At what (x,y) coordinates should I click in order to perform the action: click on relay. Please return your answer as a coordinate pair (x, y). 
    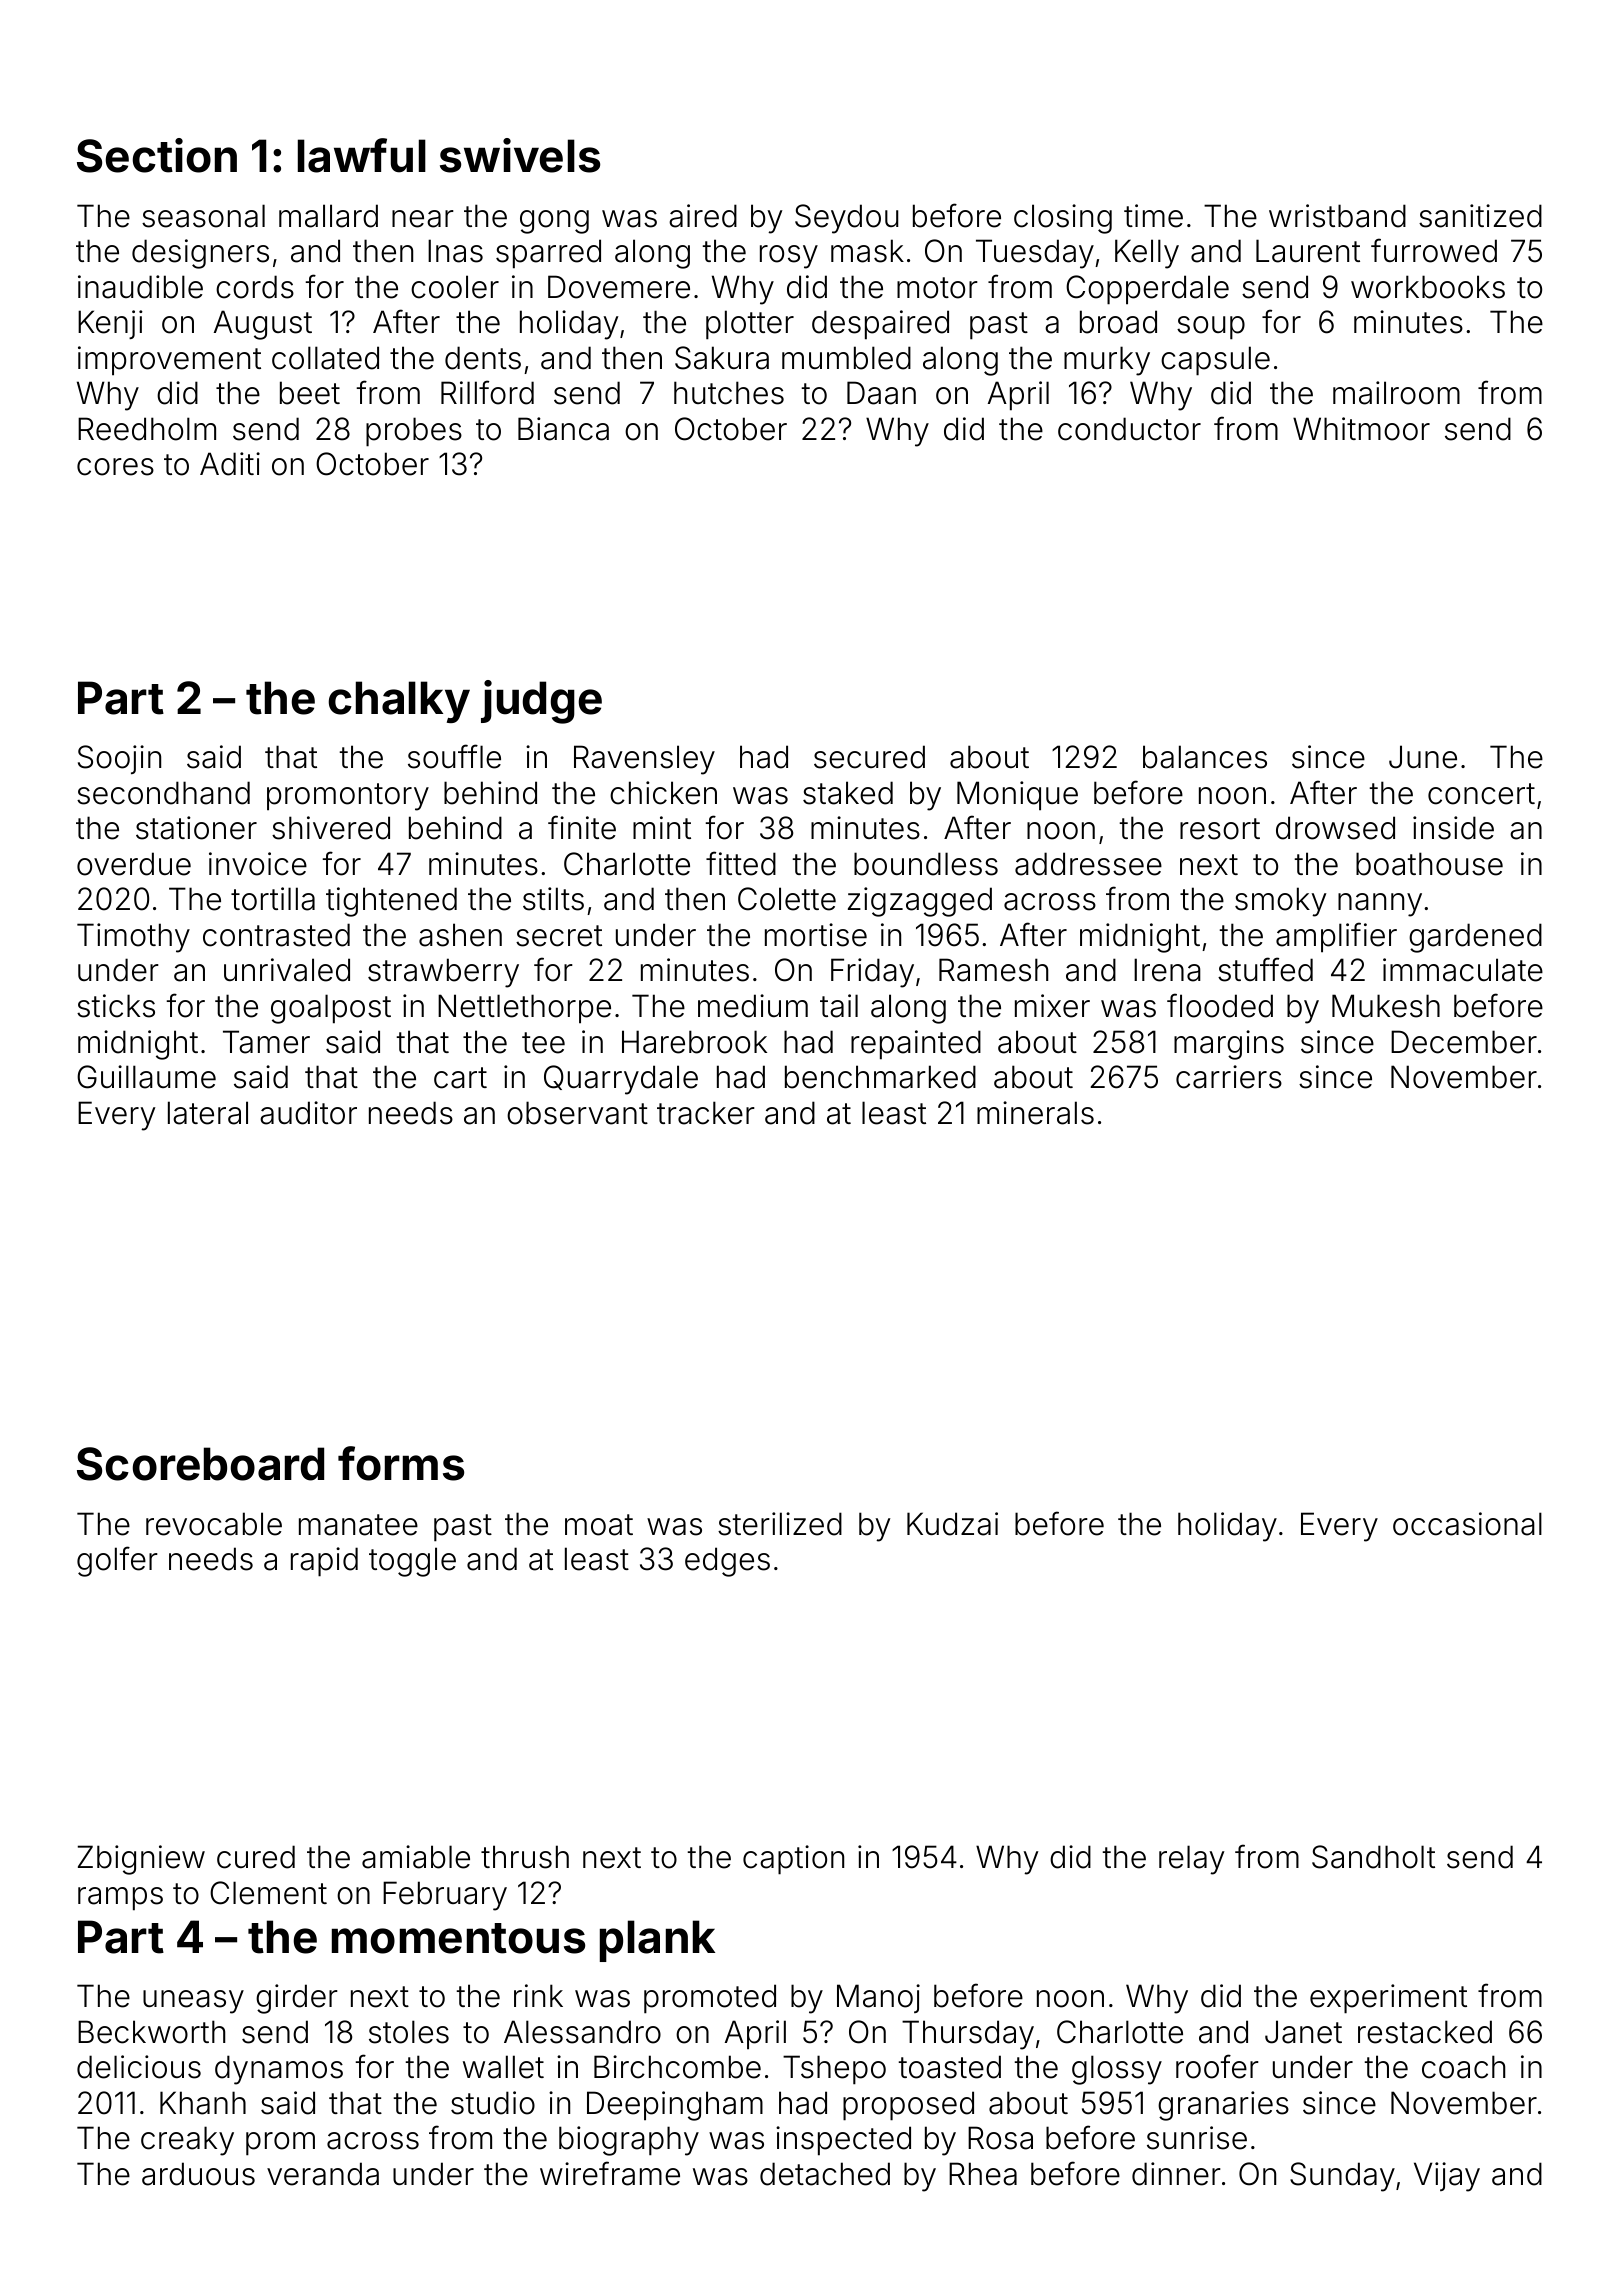
    Looking at the image, I should click on (1192, 1860).
